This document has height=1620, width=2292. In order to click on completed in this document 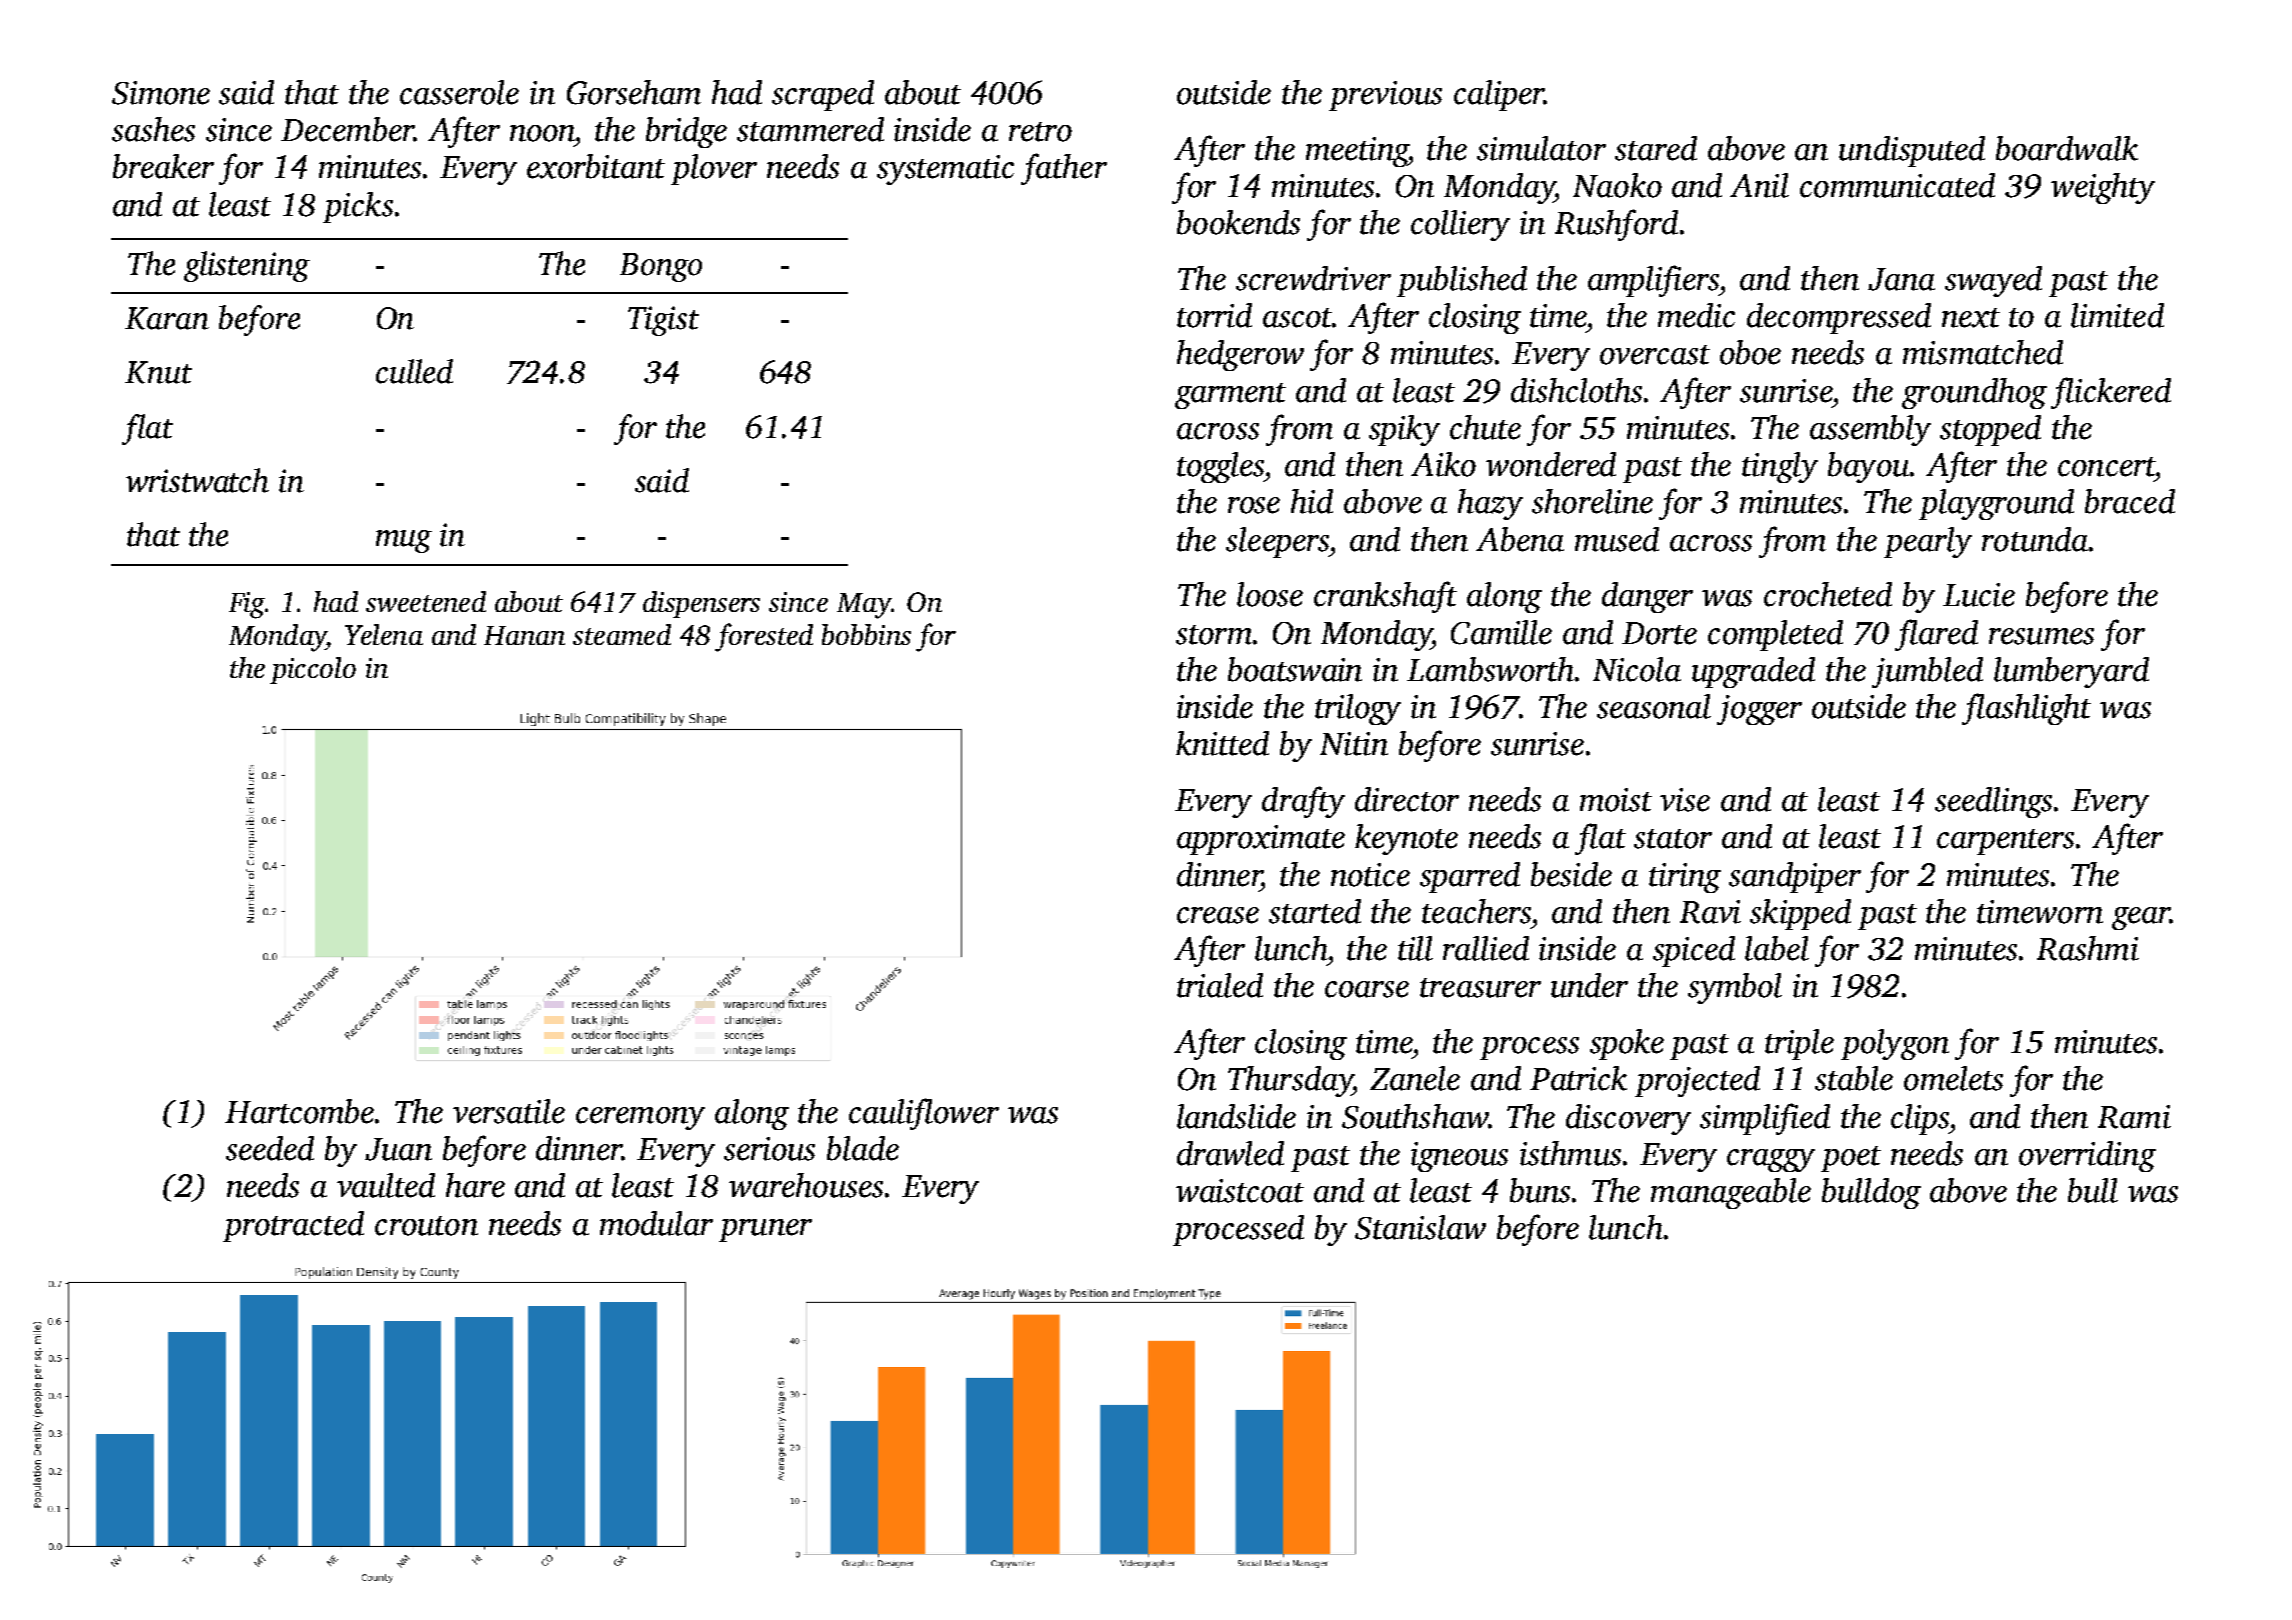, I will do `click(1775, 635)`.
